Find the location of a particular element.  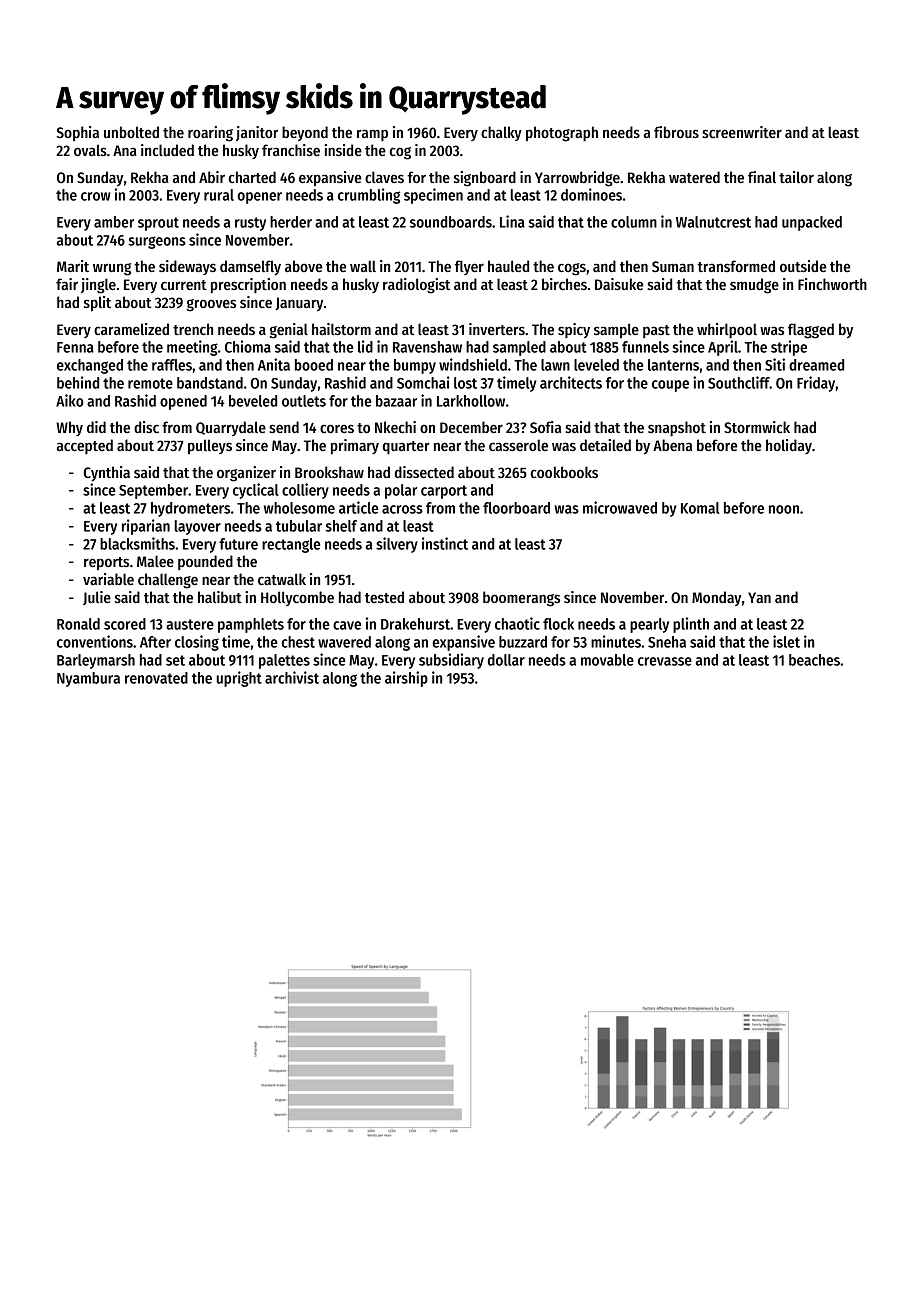

noon is located at coordinates (784, 509).
